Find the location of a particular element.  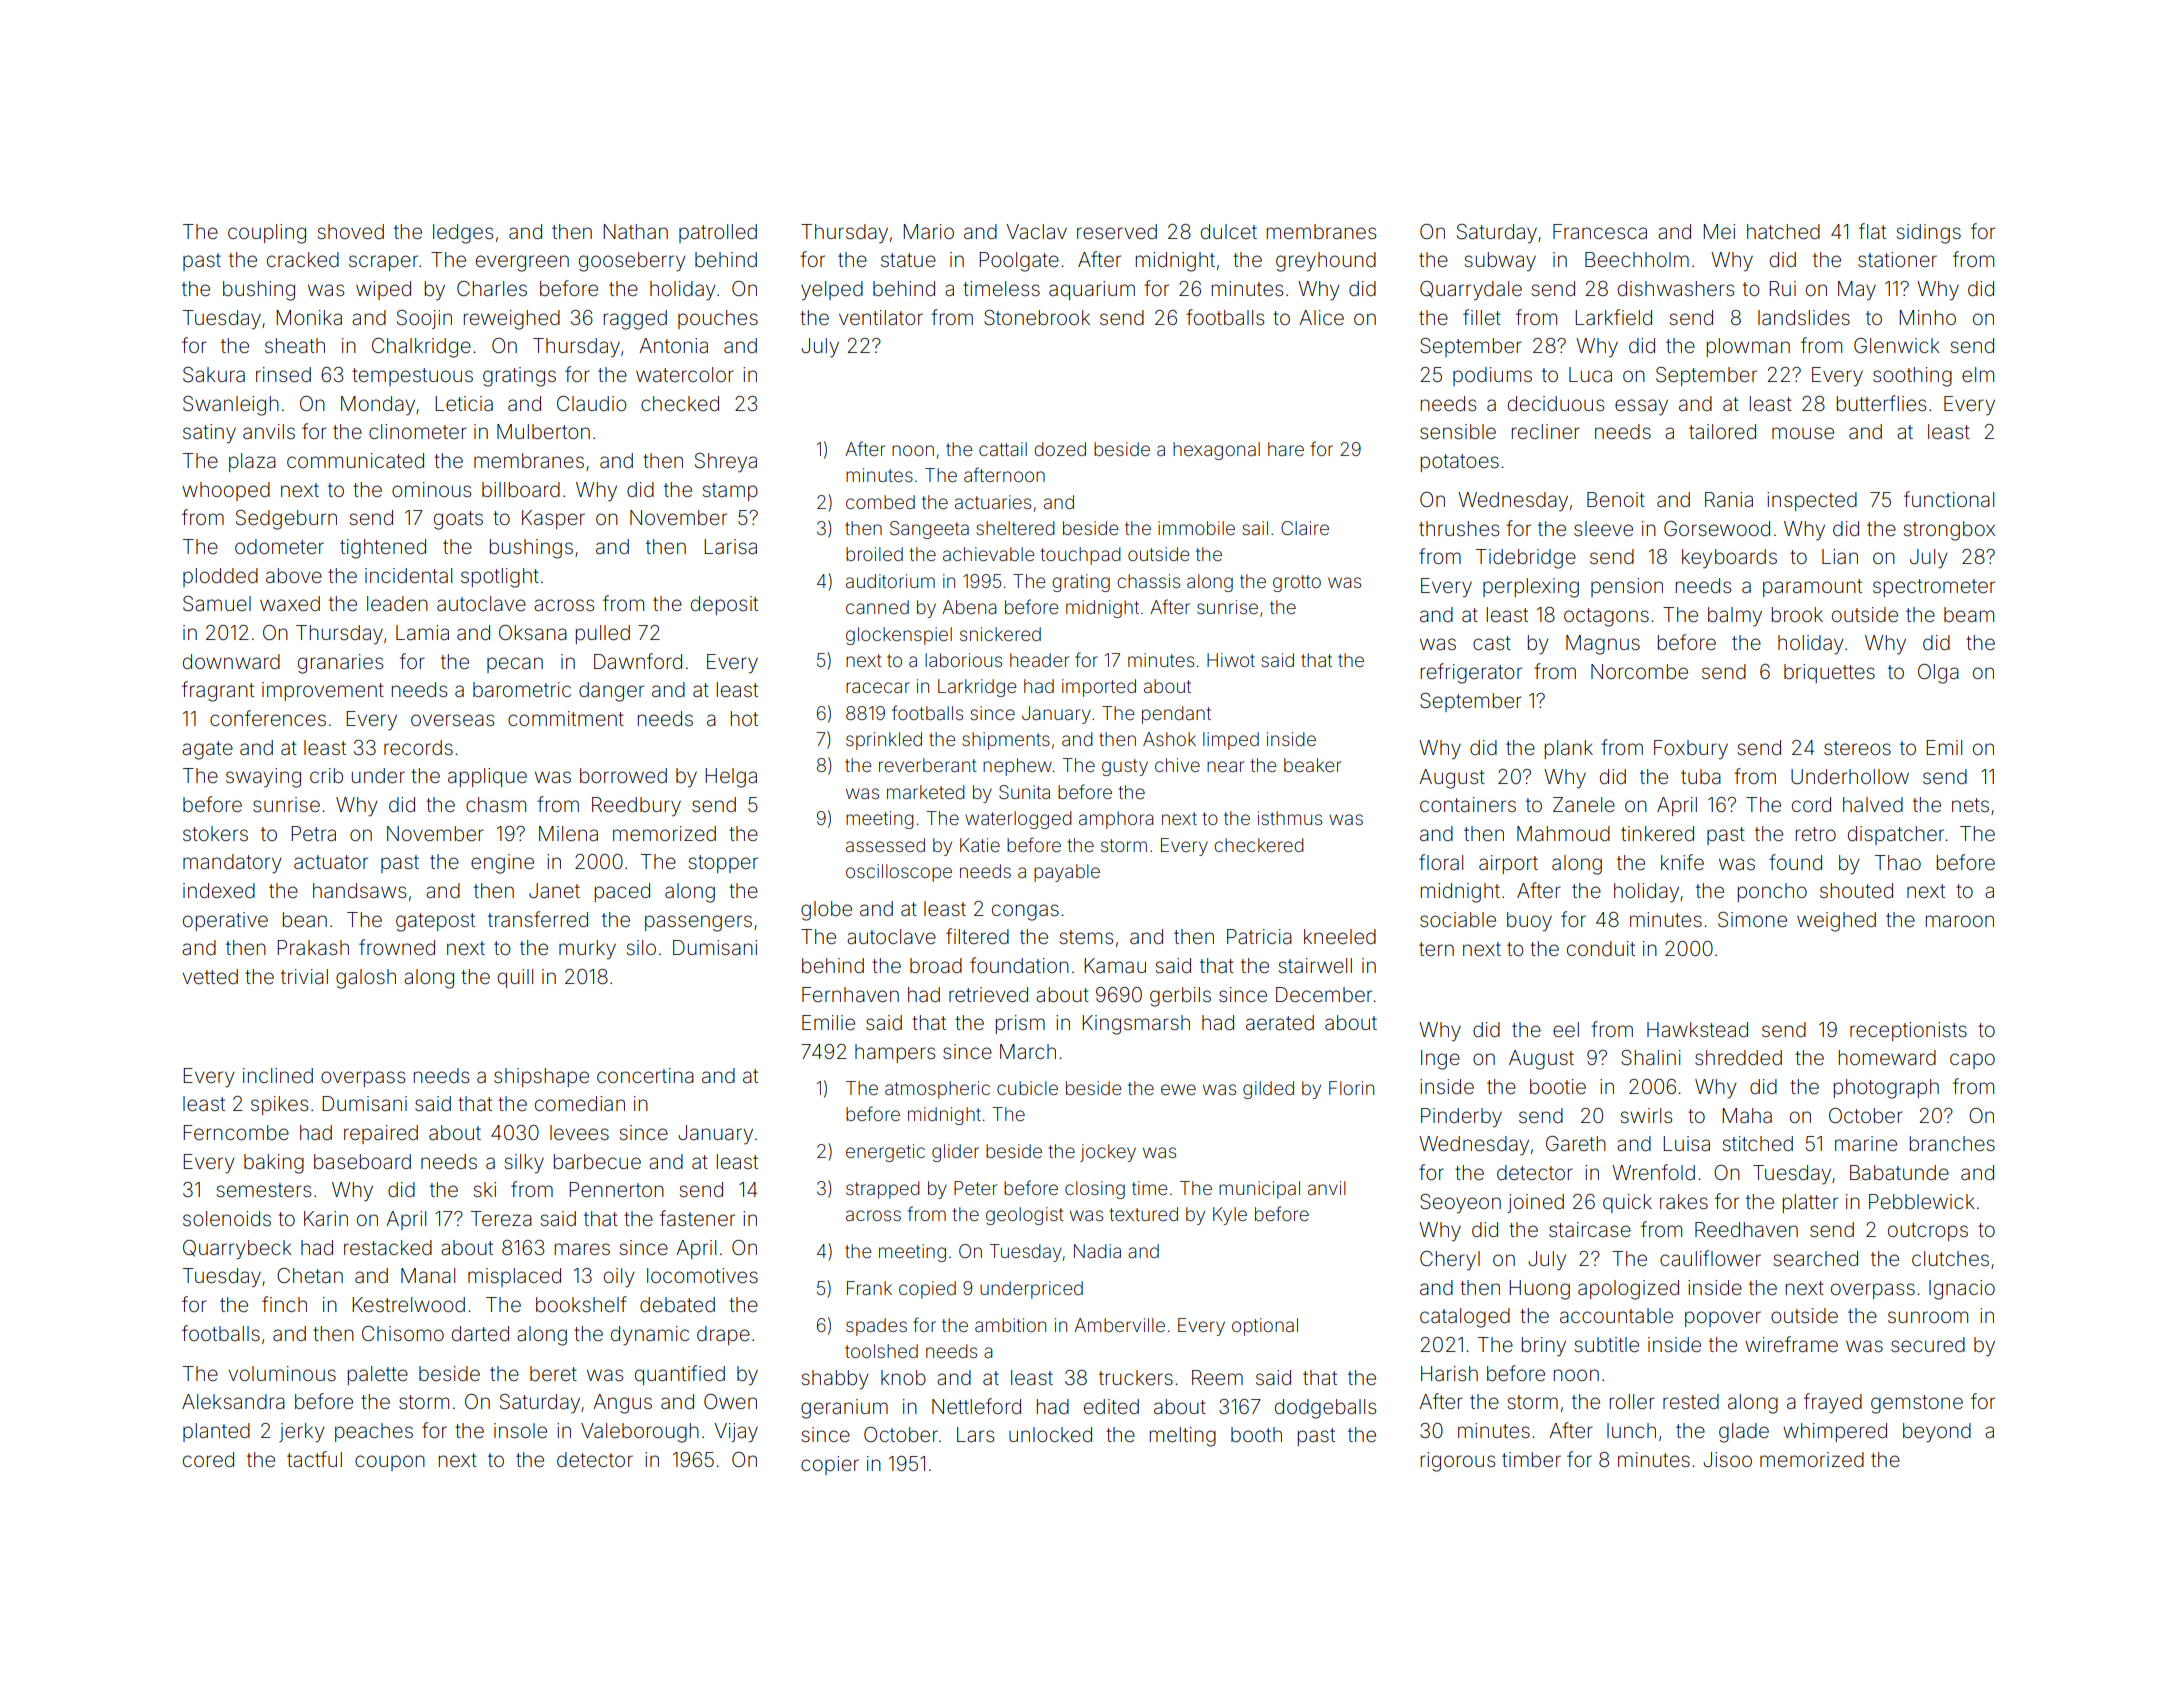

Charles is located at coordinates (492, 288).
